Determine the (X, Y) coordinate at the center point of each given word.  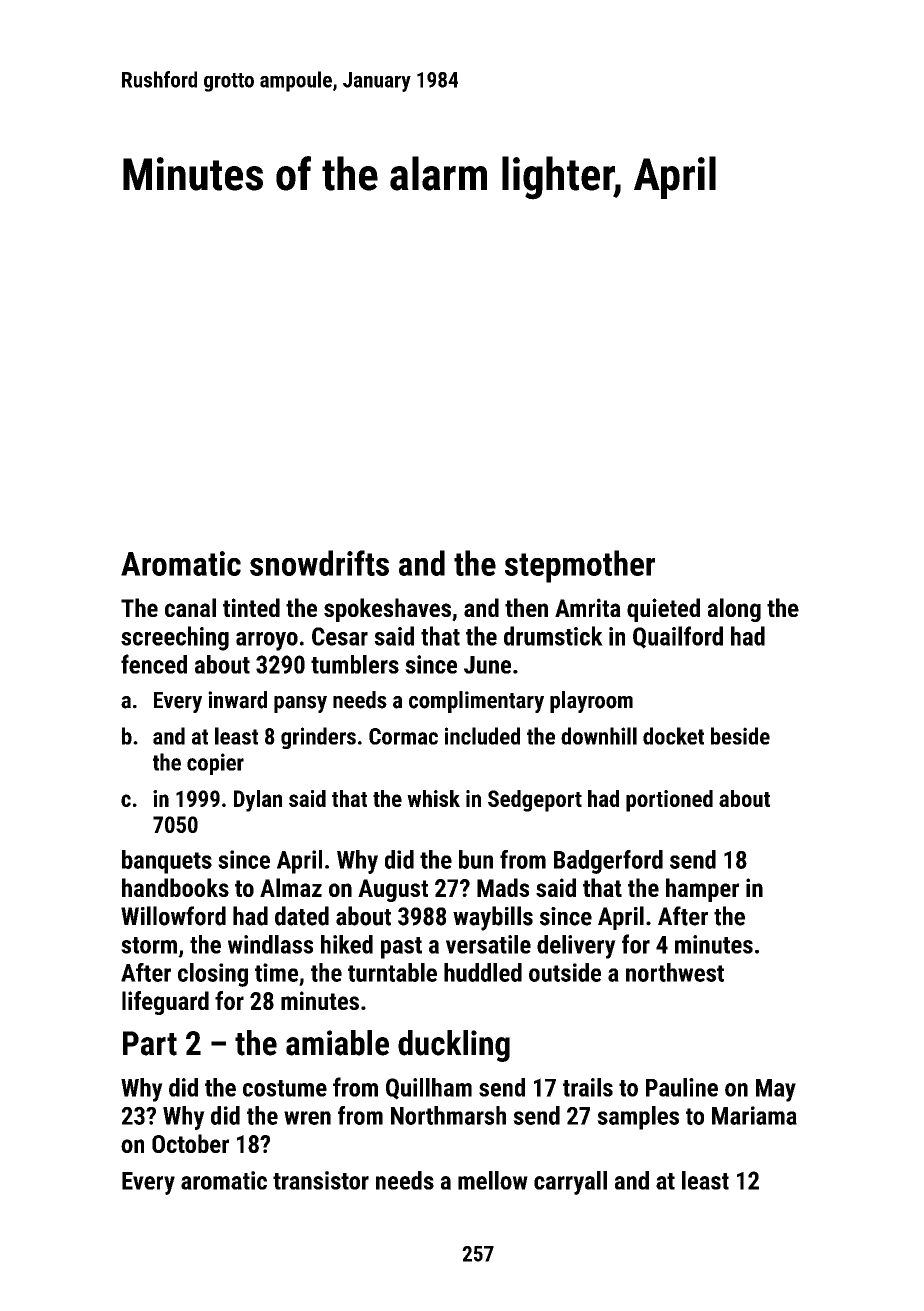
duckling (454, 1046)
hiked (347, 944)
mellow (493, 1180)
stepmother (580, 566)
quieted (663, 610)
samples (638, 1118)
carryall (570, 1183)
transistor (321, 1180)
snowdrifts (319, 563)
